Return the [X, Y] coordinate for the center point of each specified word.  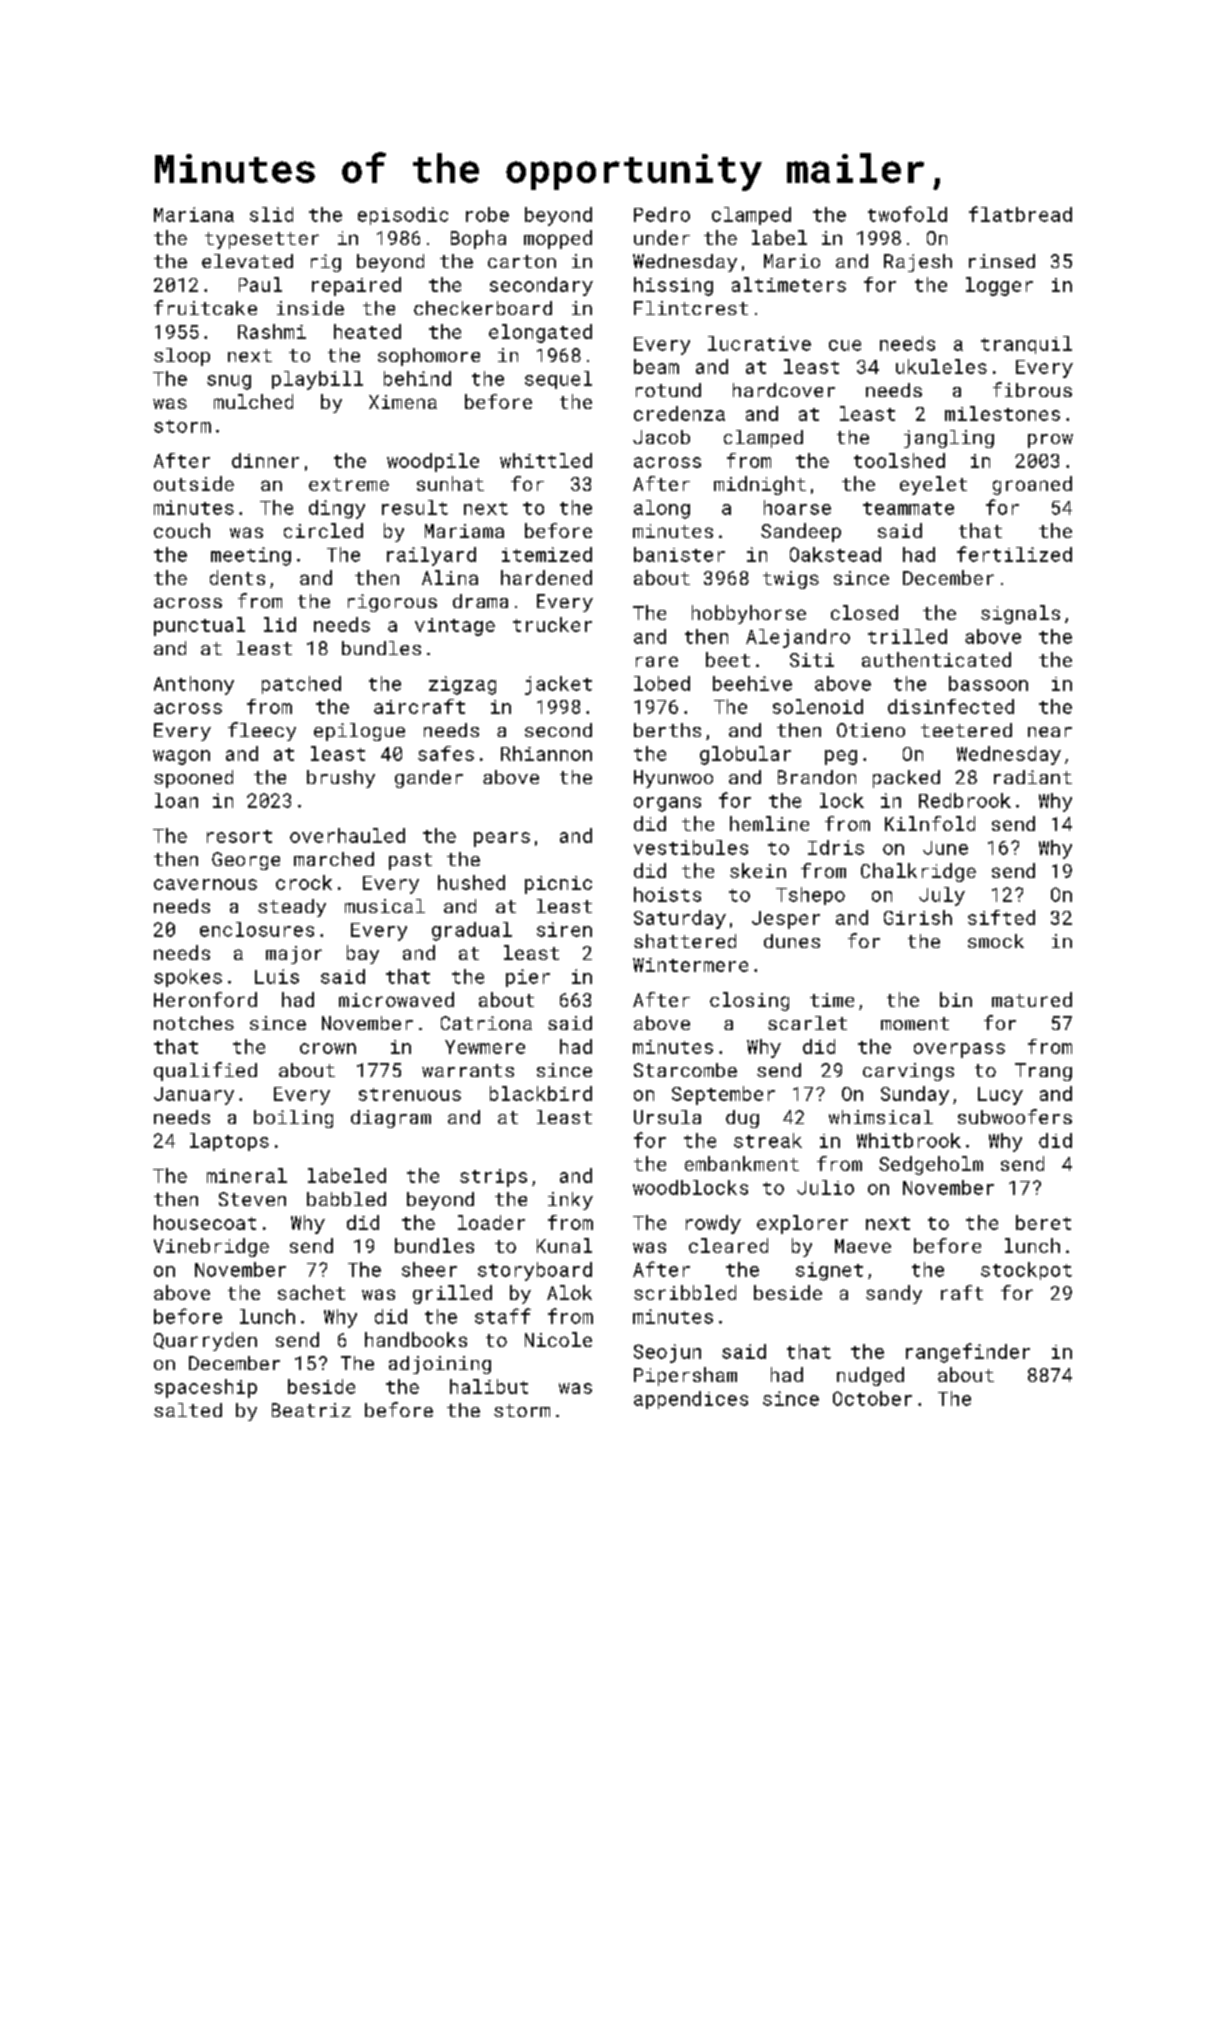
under [662, 237]
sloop [182, 357]
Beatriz [311, 1410]
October [872, 1398]
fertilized [1014, 554]
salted [188, 1410]
